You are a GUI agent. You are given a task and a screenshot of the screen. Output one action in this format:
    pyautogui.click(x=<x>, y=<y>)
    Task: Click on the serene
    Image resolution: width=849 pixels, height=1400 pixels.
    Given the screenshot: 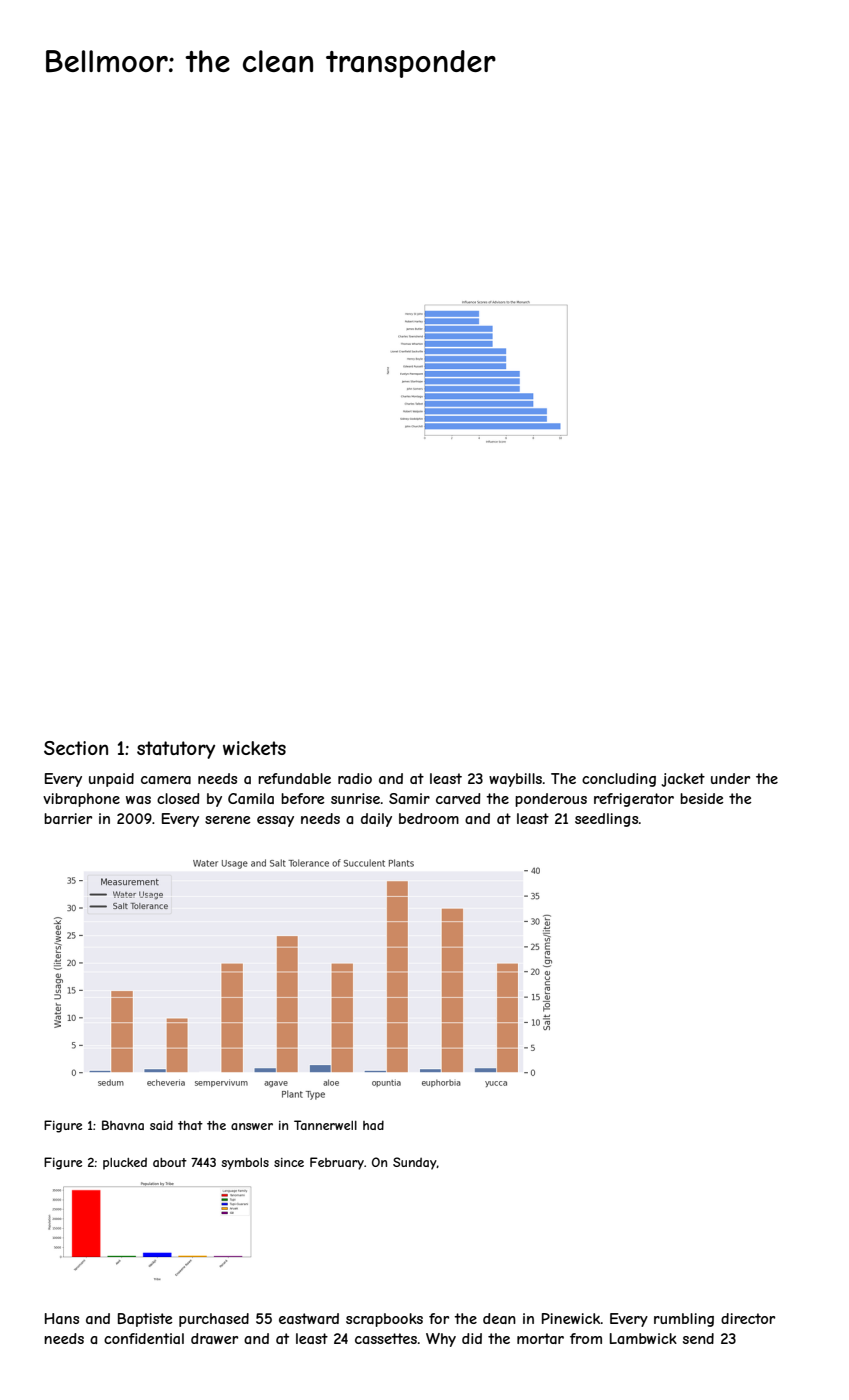 What is the action you would take?
    pyautogui.click(x=228, y=820)
